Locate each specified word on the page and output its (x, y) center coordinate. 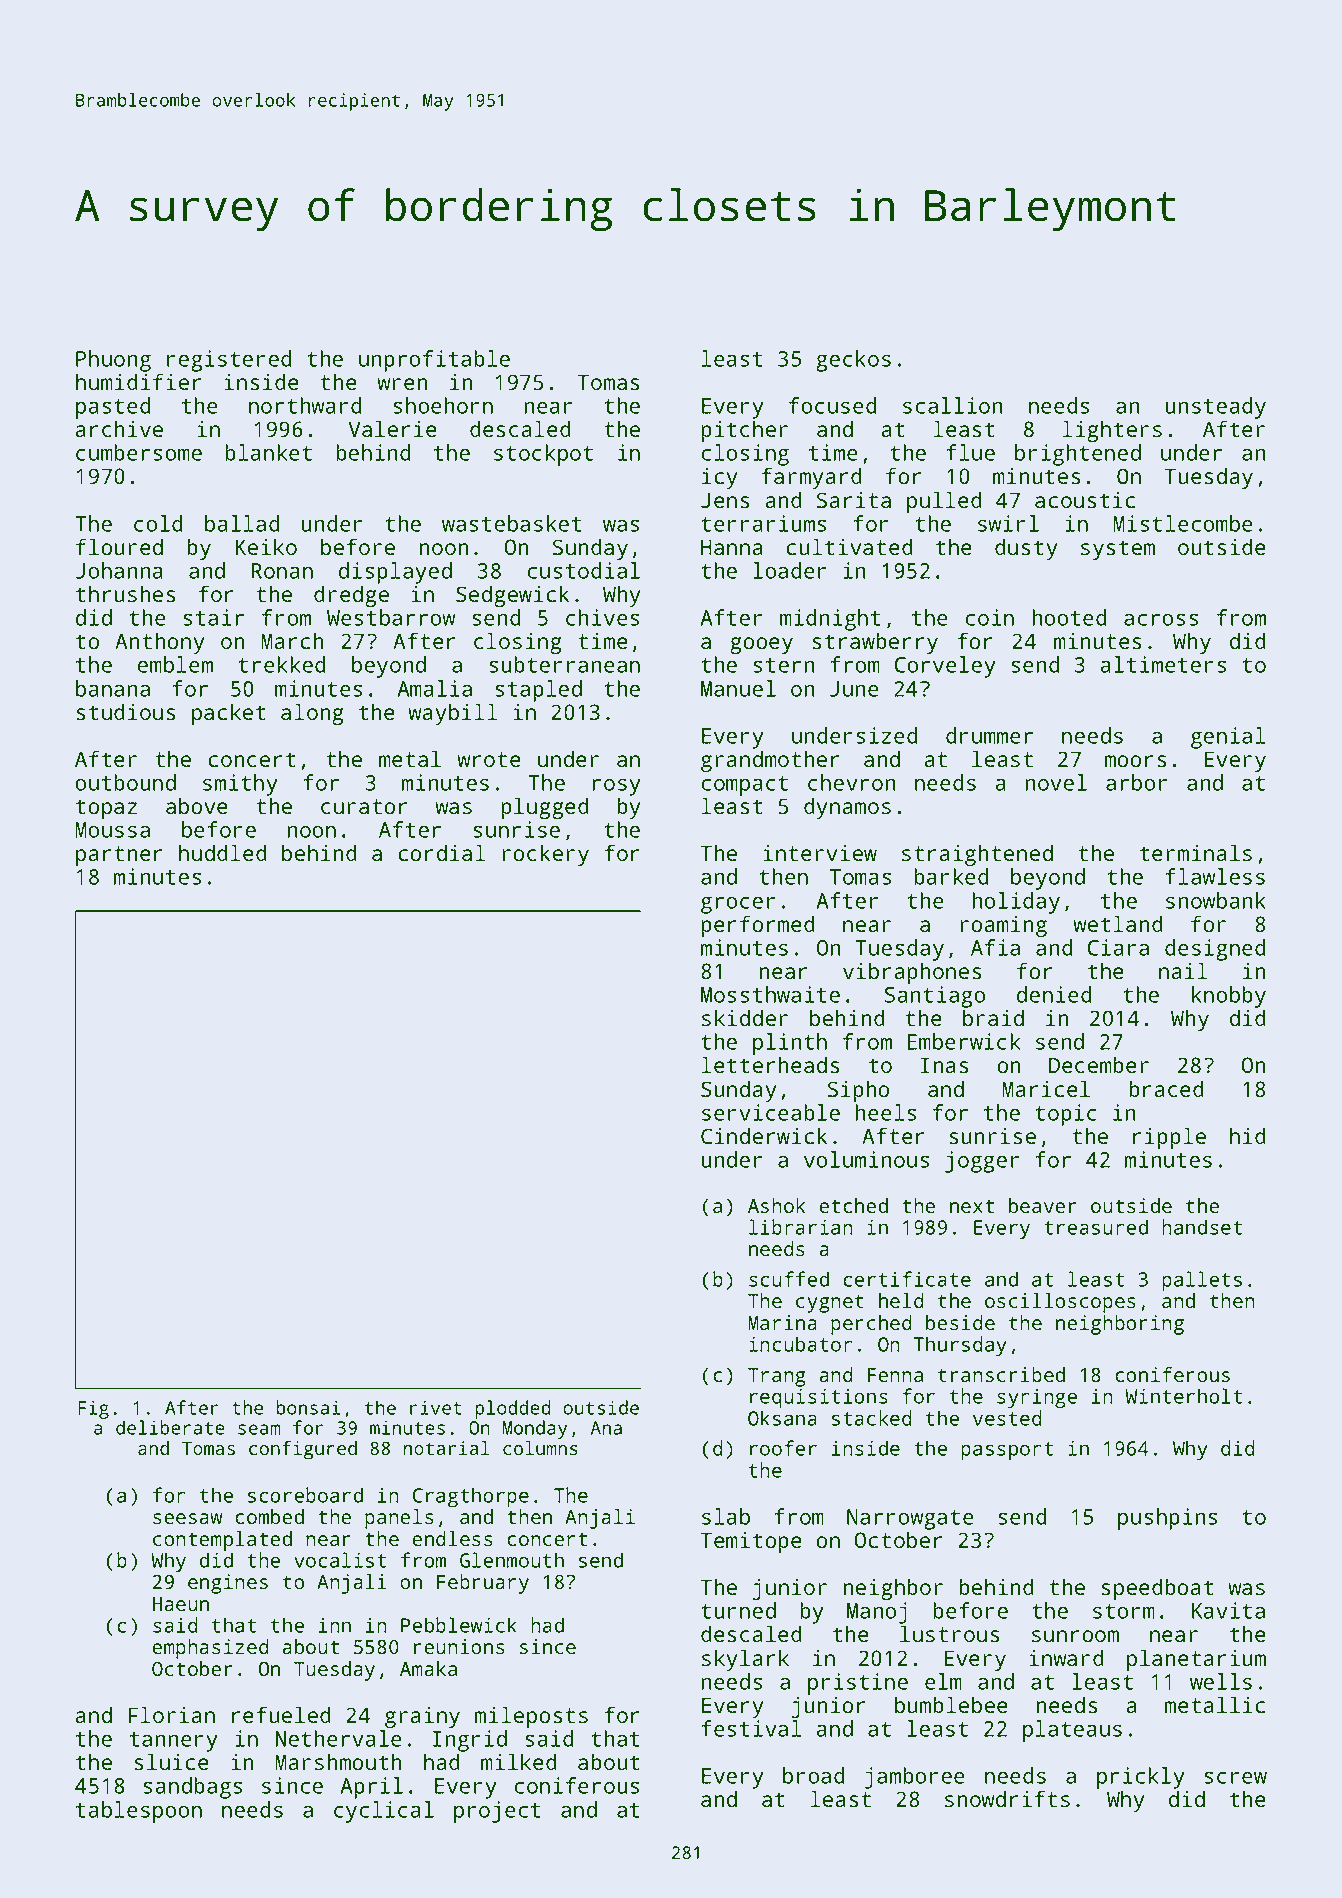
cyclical (384, 1812)
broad (813, 1775)
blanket (268, 452)
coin (990, 617)
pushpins (1167, 1519)
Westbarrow (391, 617)
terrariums (763, 523)
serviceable (771, 1112)
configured (303, 1450)
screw (1235, 1778)
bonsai (308, 1407)
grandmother (770, 761)
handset (1202, 1227)
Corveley (945, 667)
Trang (776, 1377)
